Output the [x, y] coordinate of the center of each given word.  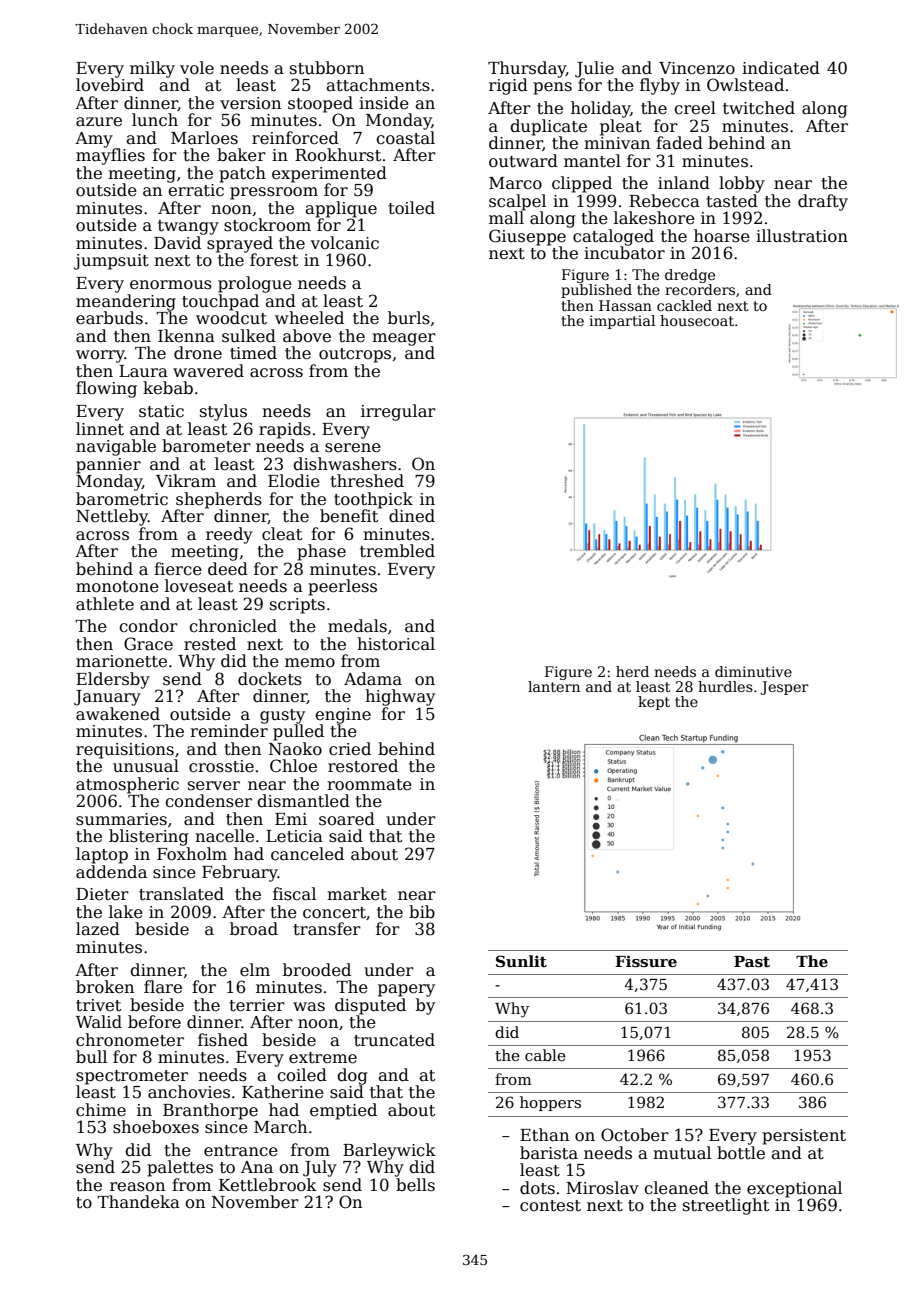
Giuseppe [527, 237]
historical [396, 644]
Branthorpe [210, 1111]
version [250, 103]
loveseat [199, 586]
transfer [327, 929]
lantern [554, 686]
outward [523, 161]
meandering [126, 302]
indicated [781, 68]
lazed [98, 929]
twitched [759, 108]
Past [752, 961]
